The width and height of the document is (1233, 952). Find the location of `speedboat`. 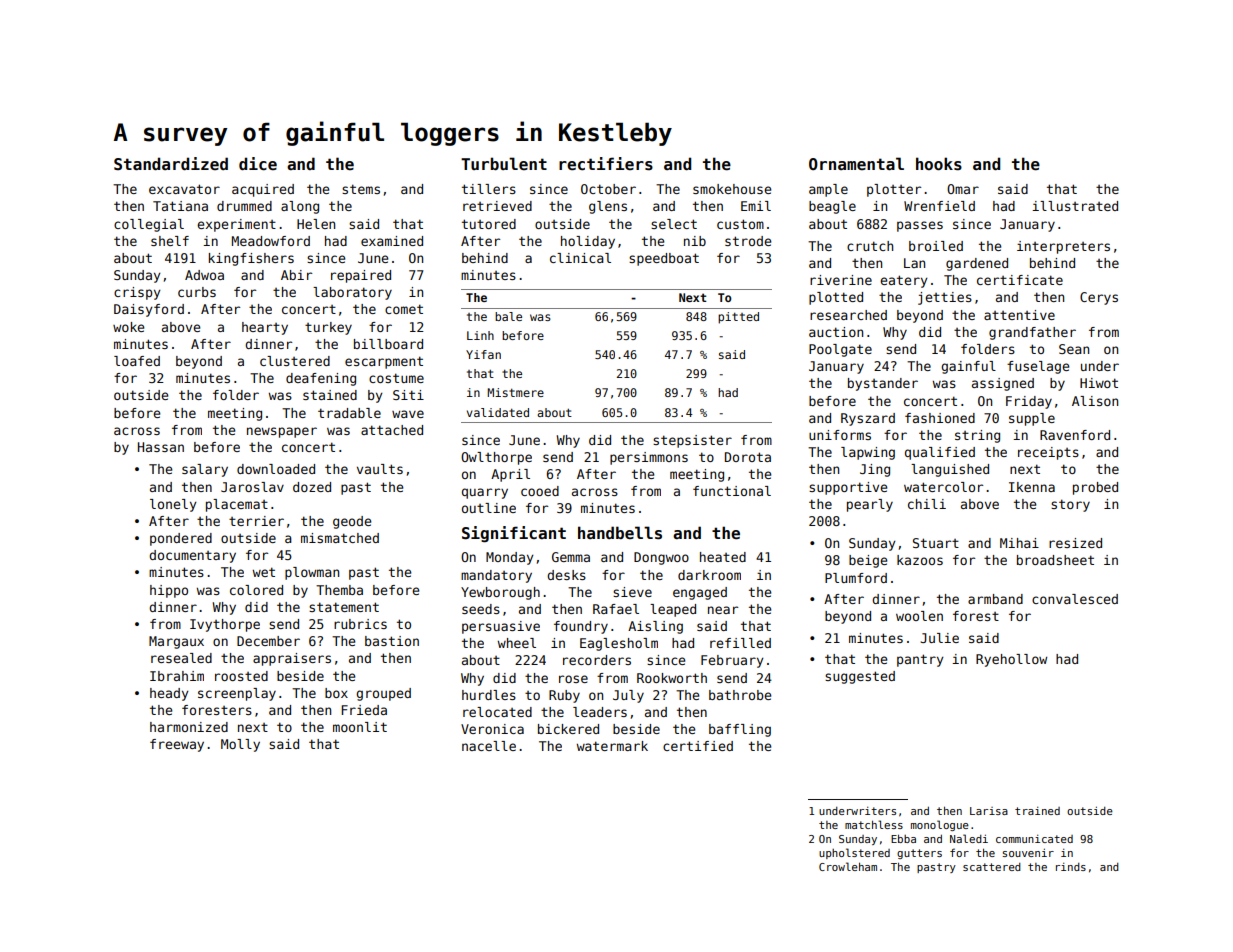

speedboat is located at coordinates (664, 259).
